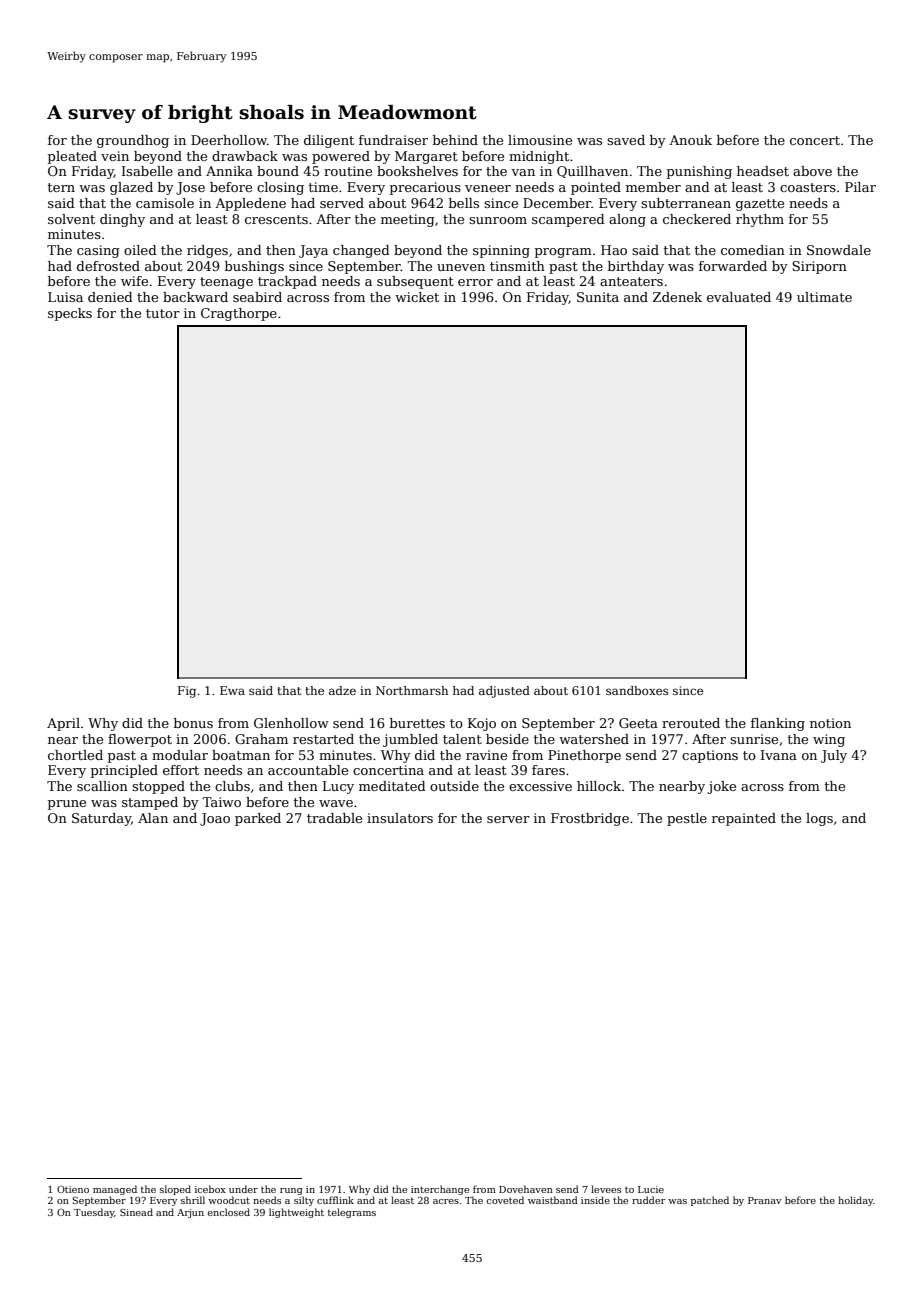 Image resolution: width=924 pixels, height=1308 pixels. Describe the element at coordinates (440, 1190) in the screenshot. I see `interchange` at that location.
